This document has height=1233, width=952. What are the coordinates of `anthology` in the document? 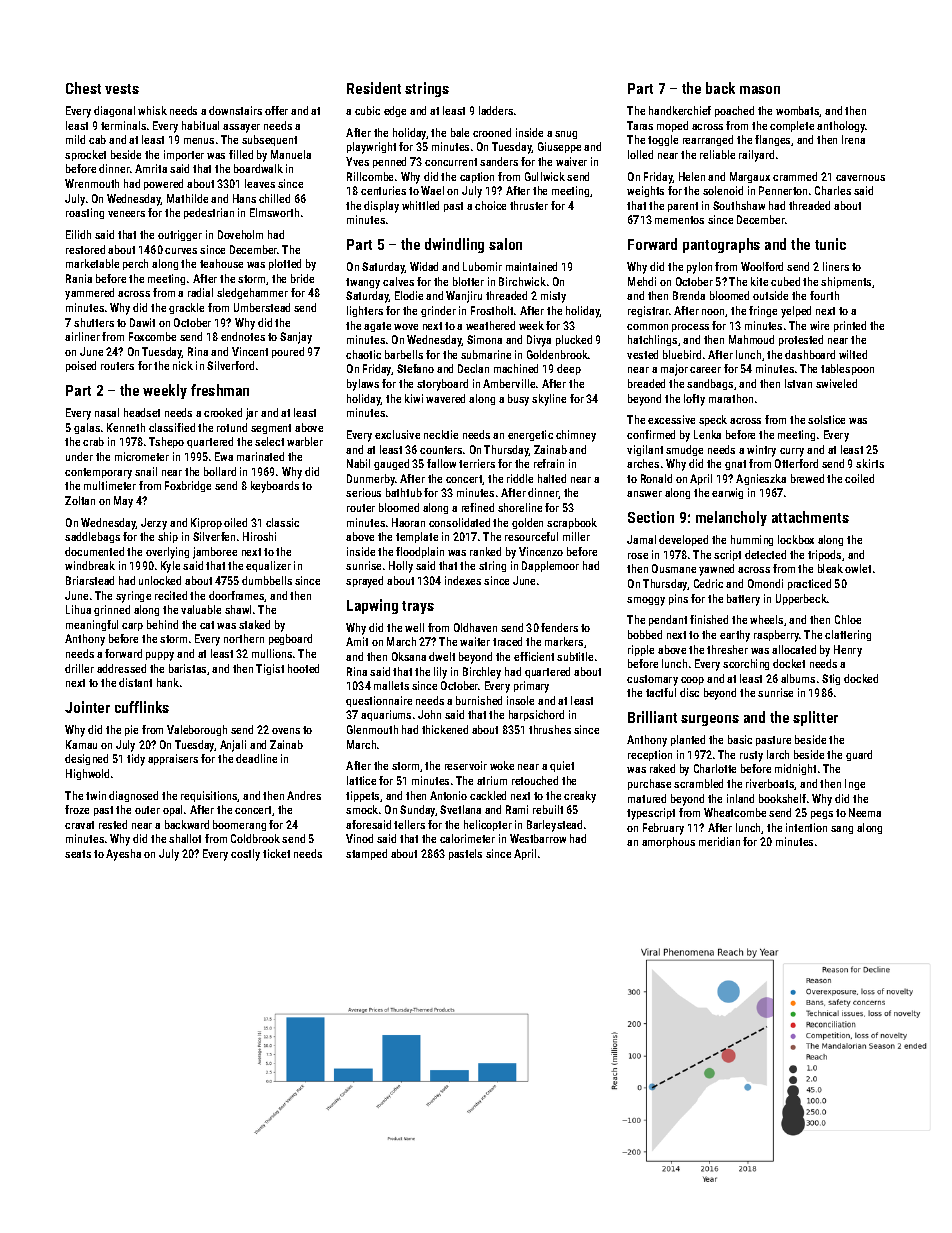 It's located at (841, 127).
